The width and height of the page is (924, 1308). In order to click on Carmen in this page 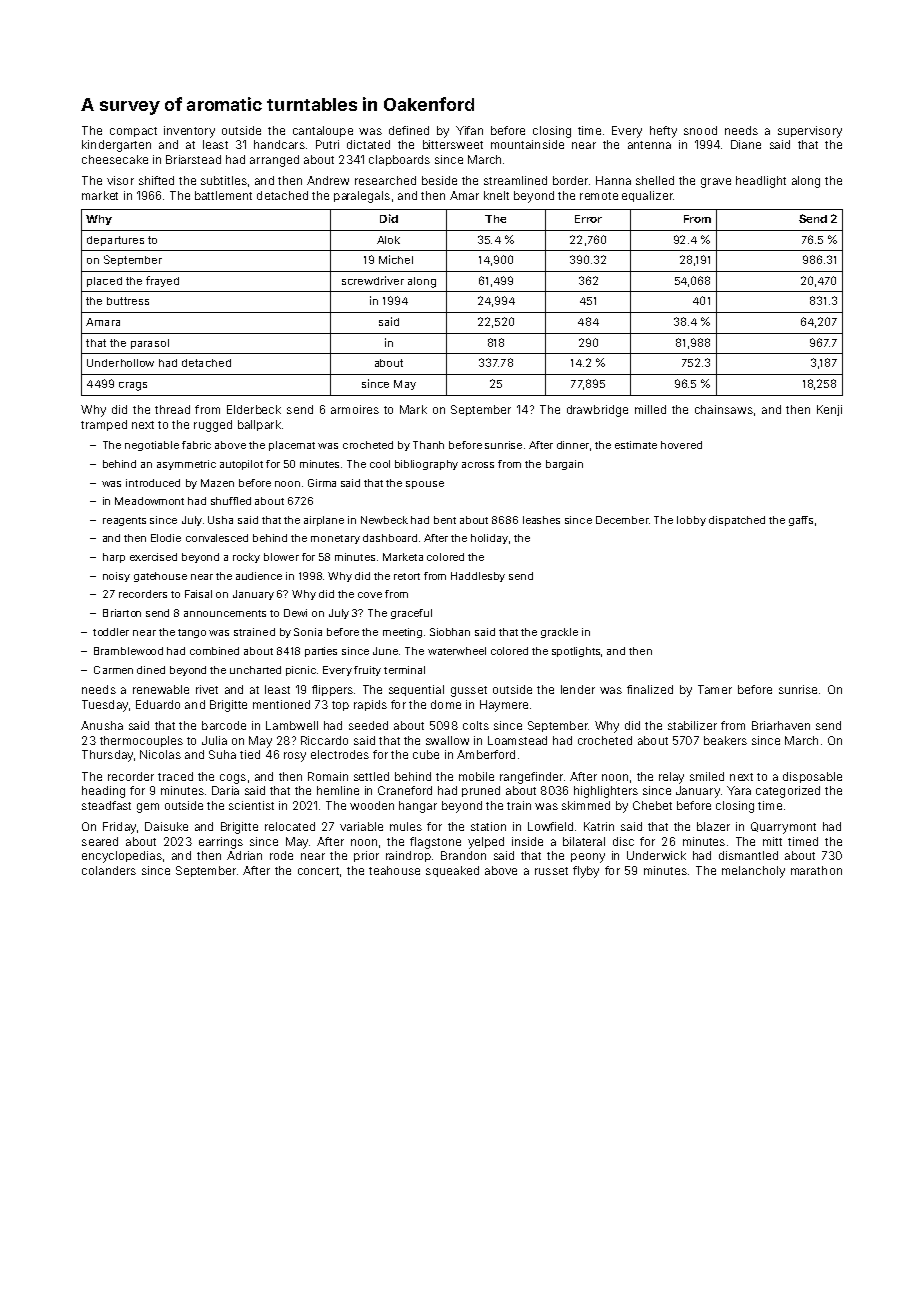, I will do `click(113, 670)`.
